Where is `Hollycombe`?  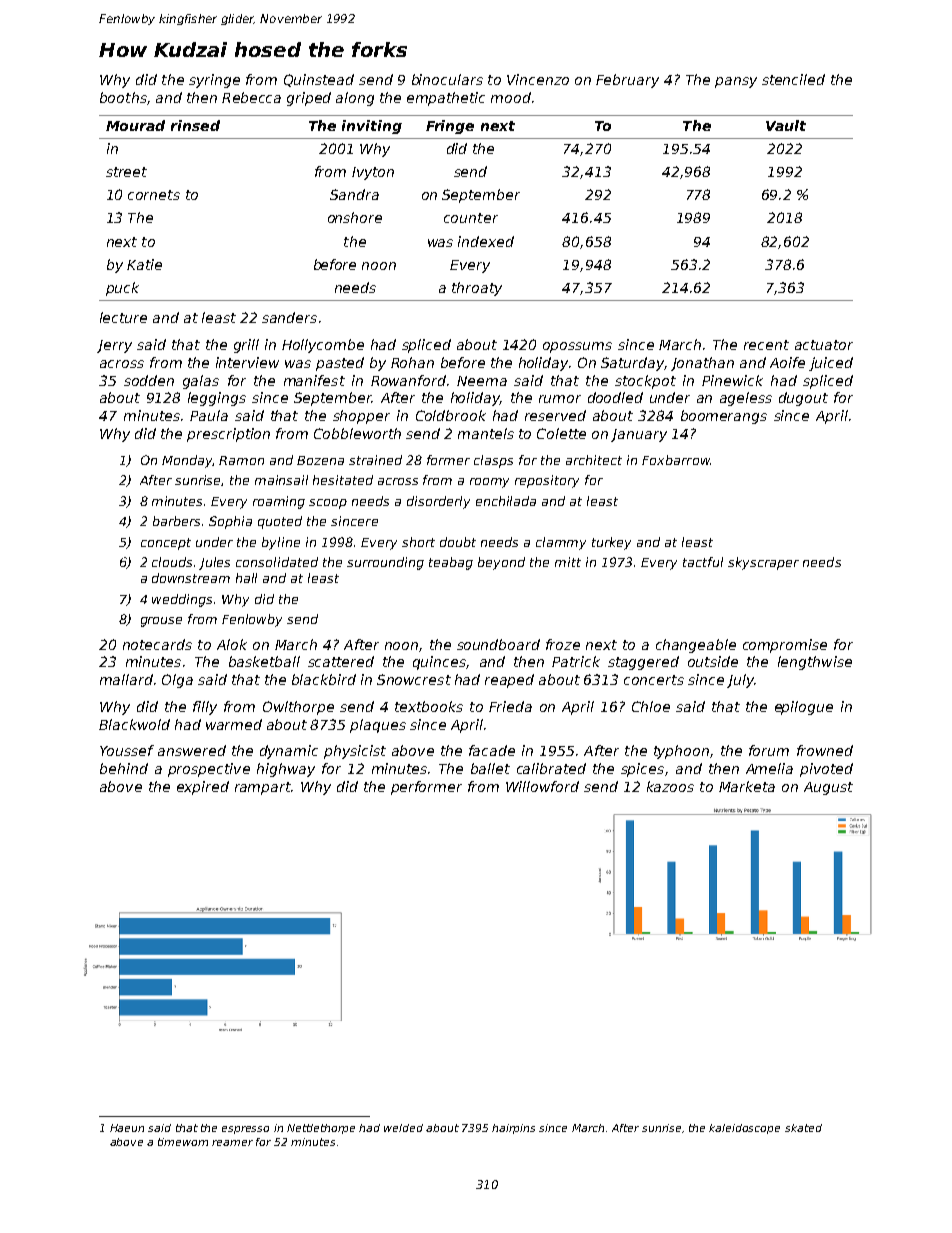
Hollycombe is located at coordinates (323, 346).
